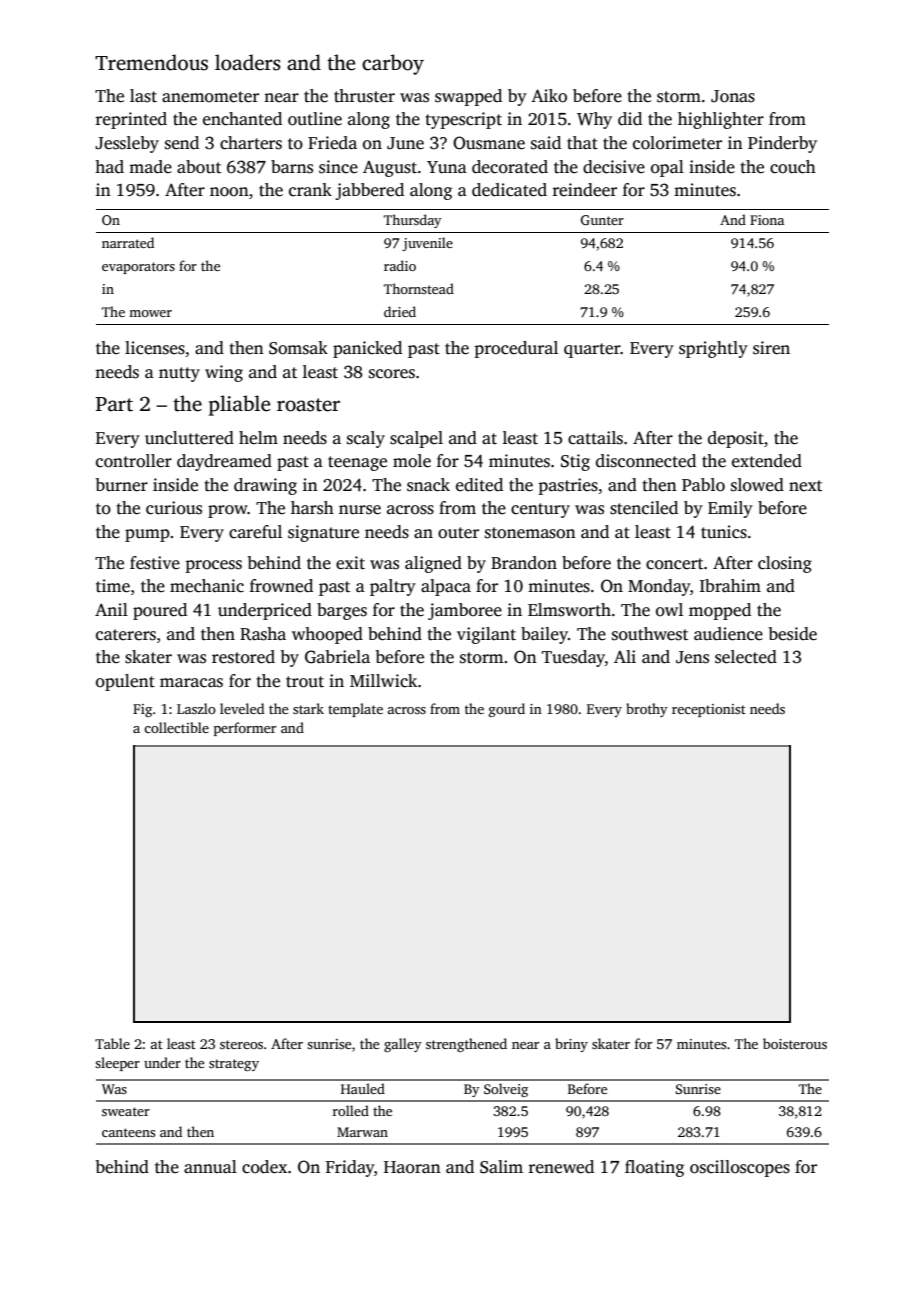 The image size is (924, 1314). What do you see at coordinates (709, 710) in the page?
I see `receptionist` at bounding box center [709, 710].
